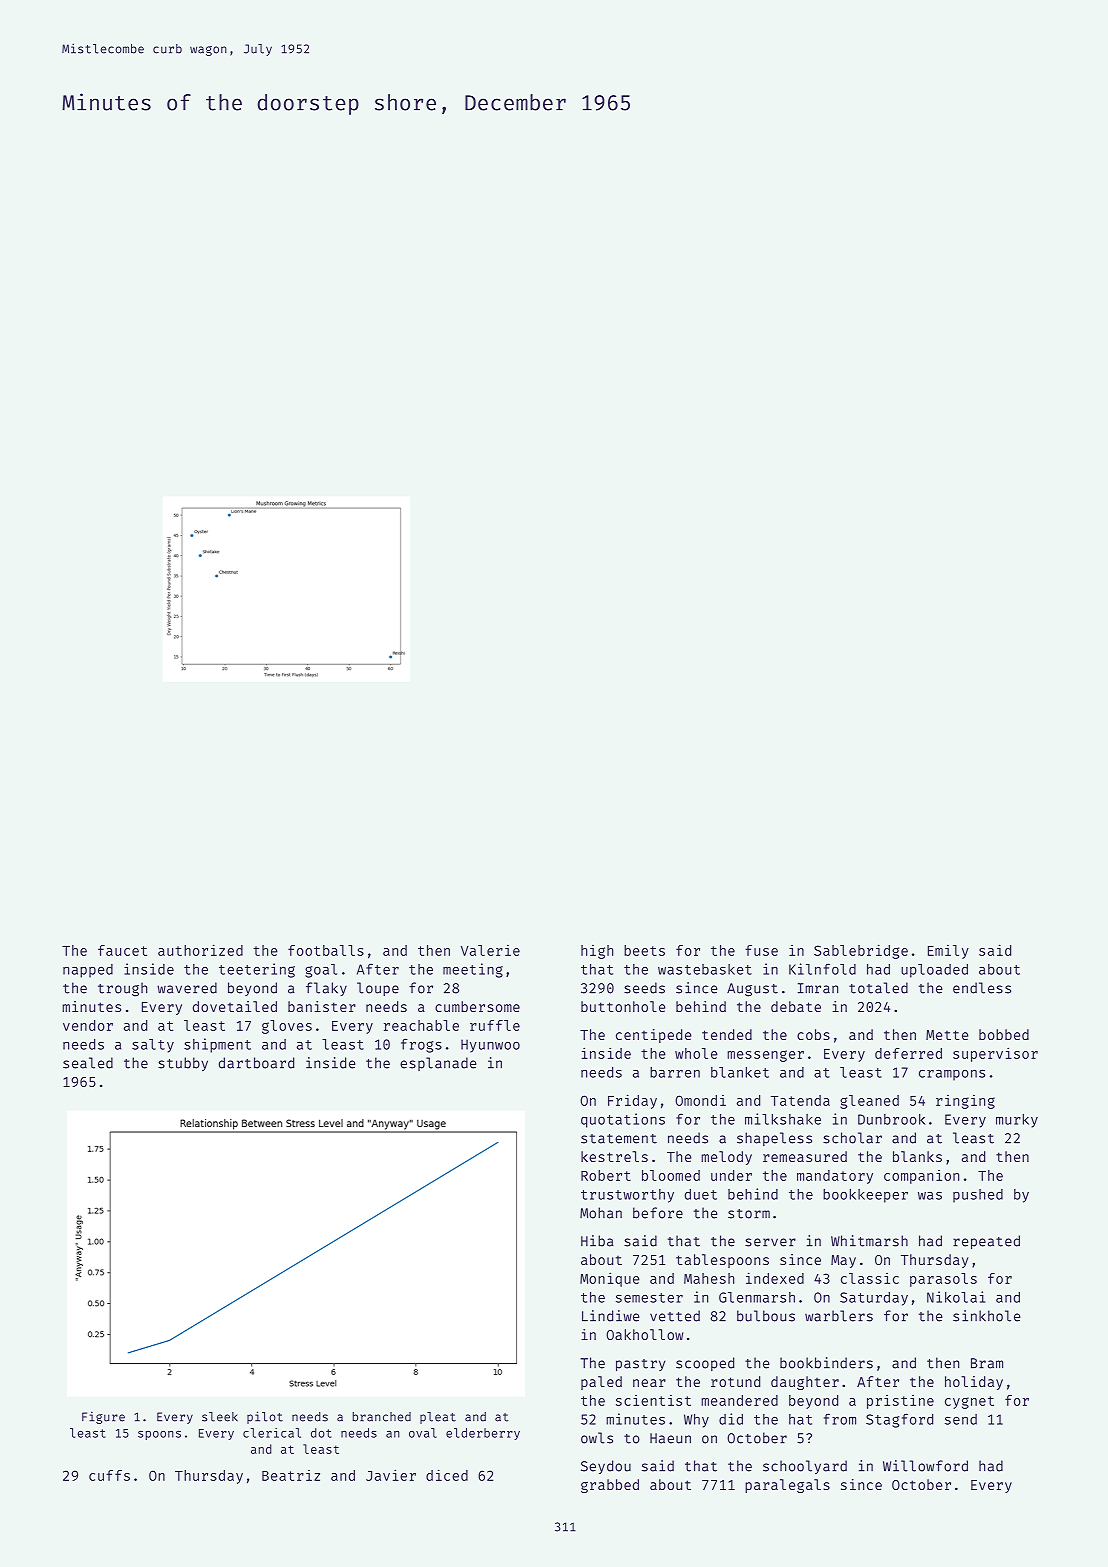 The image size is (1108, 1567). What do you see at coordinates (925, 1466) in the image?
I see `Willowford` at bounding box center [925, 1466].
